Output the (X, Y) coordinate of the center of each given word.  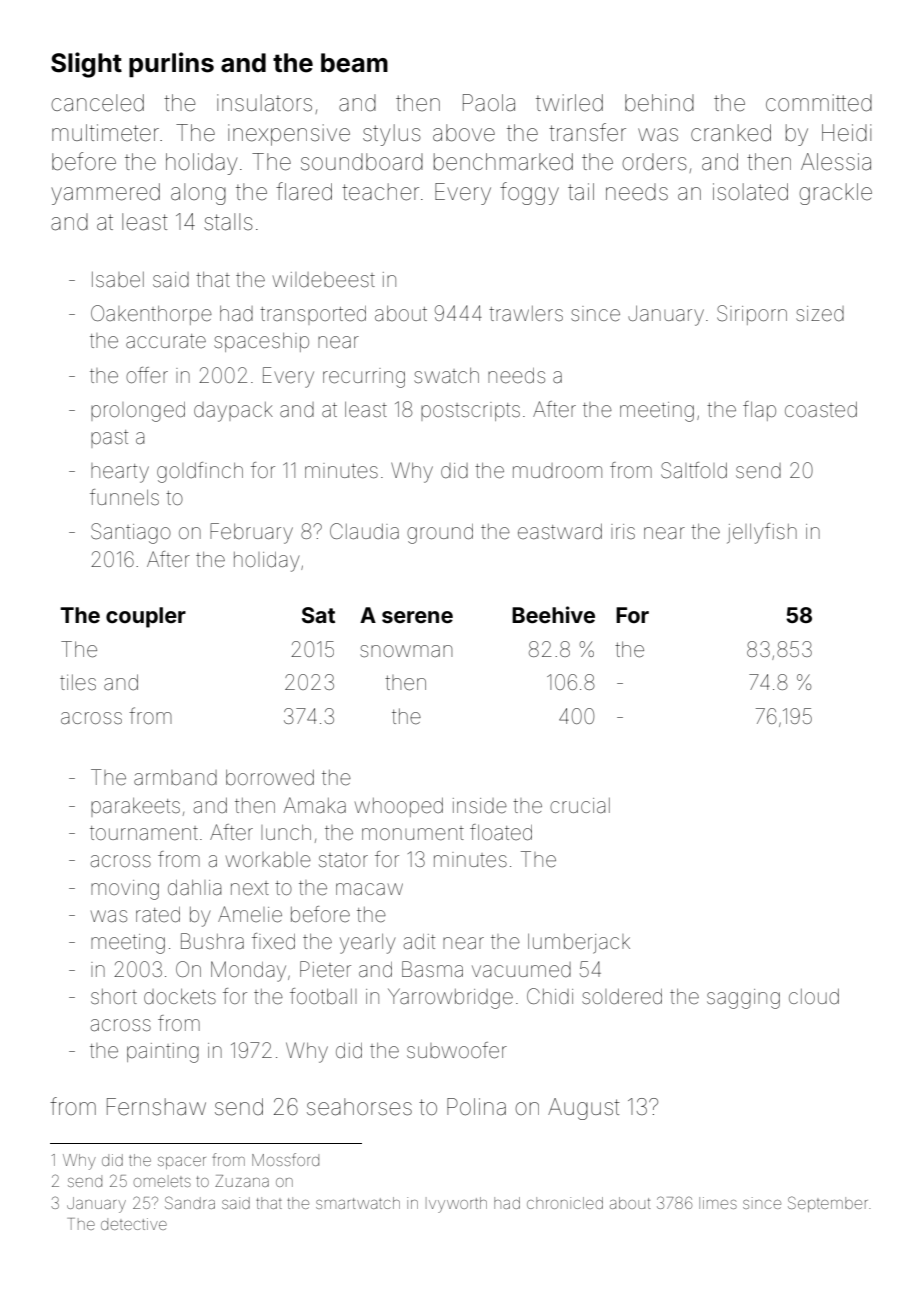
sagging (743, 999)
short (114, 996)
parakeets (135, 807)
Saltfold (694, 470)
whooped (399, 807)
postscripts (470, 411)
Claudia (364, 531)
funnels (124, 497)
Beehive (553, 614)
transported (313, 315)
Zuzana (242, 1181)
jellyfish (762, 533)
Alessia (836, 162)
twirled (569, 103)
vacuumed (521, 970)
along (198, 194)
